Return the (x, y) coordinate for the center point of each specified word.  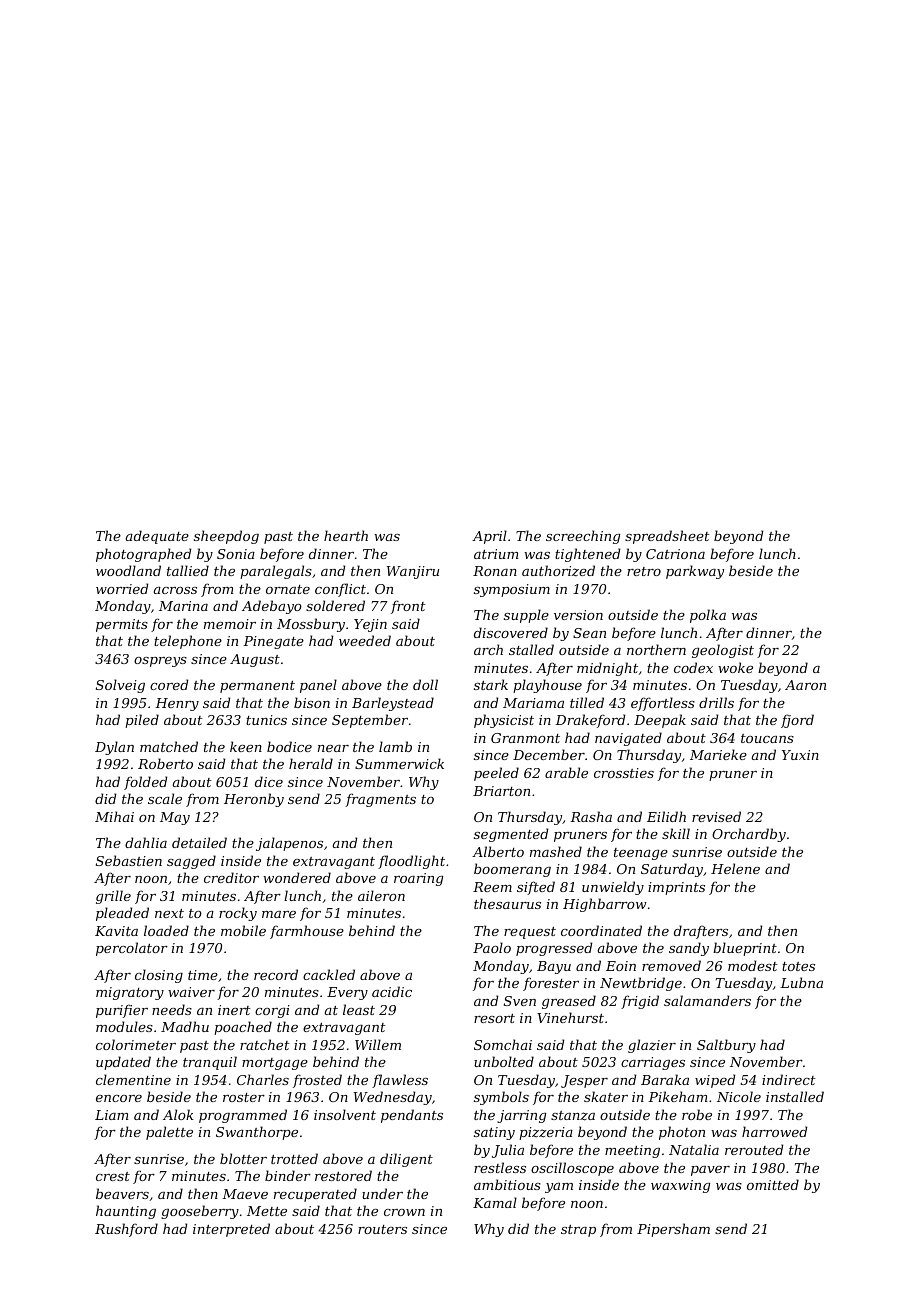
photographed (143, 555)
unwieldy (613, 888)
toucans (767, 738)
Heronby (254, 800)
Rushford (126, 1230)
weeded (365, 640)
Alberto (498, 851)
